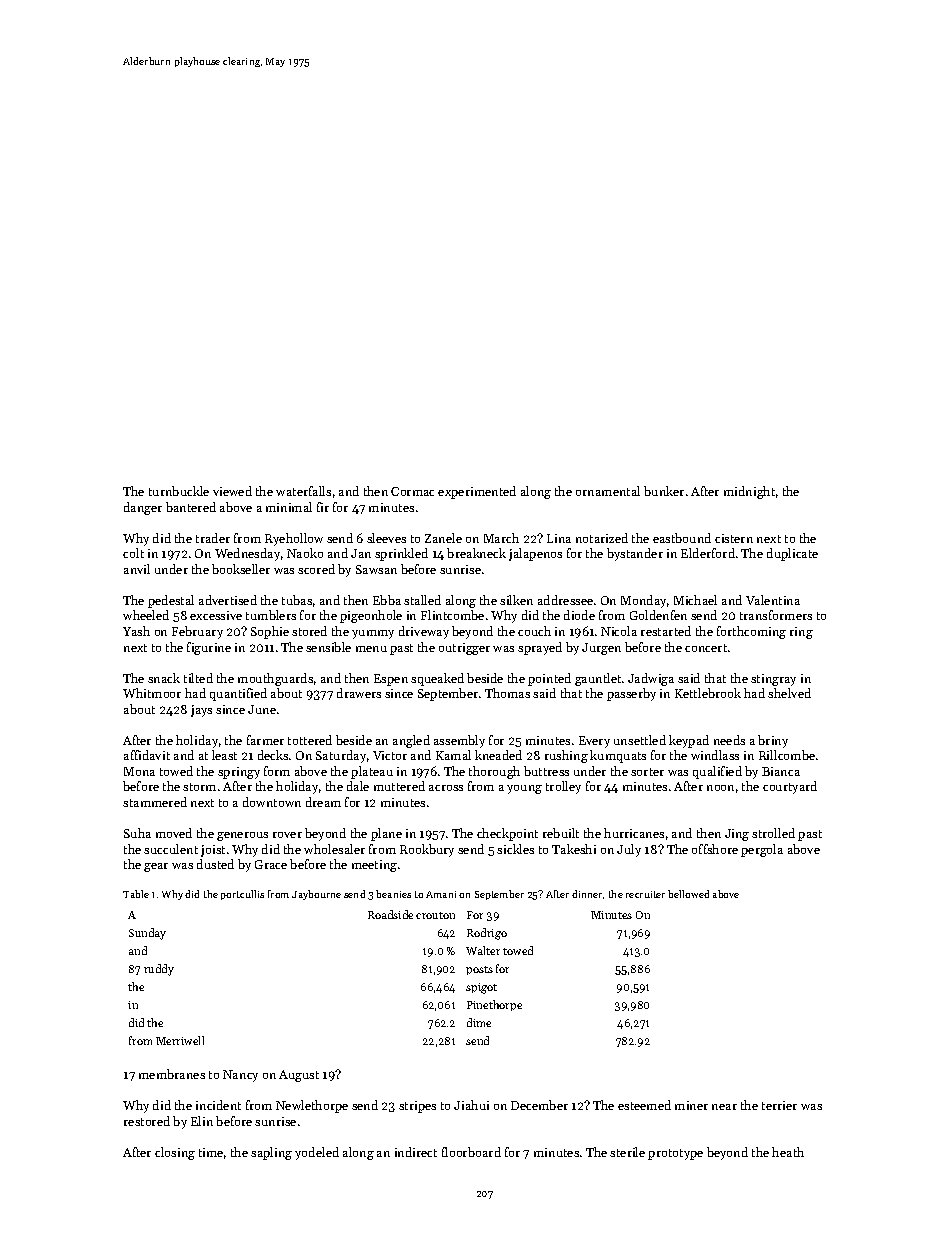 This image has width=952, height=1233. I want to click on turnbuckle, so click(179, 491).
